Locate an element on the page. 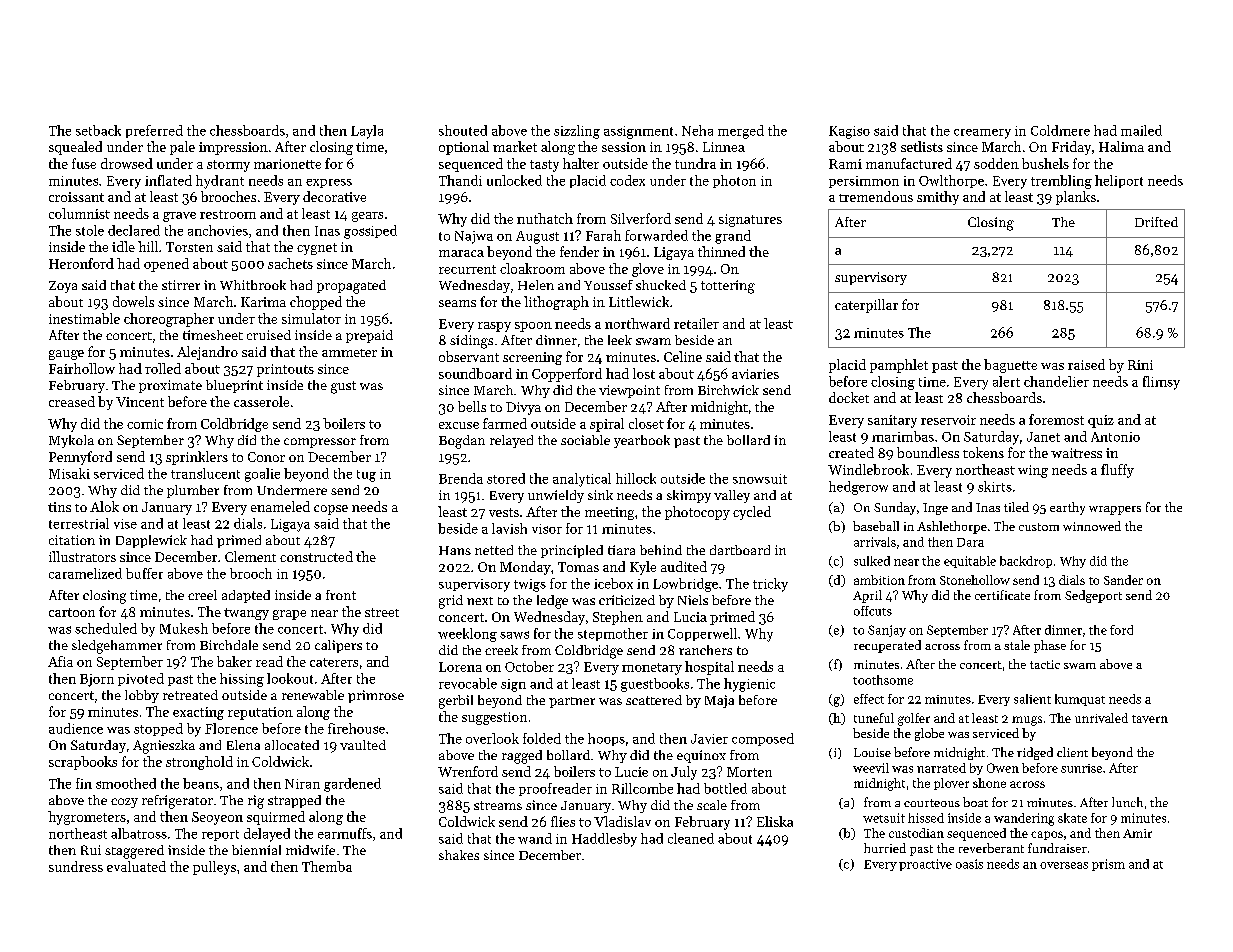 This document has height=952, width=1233. hissing is located at coordinates (242, 680).
